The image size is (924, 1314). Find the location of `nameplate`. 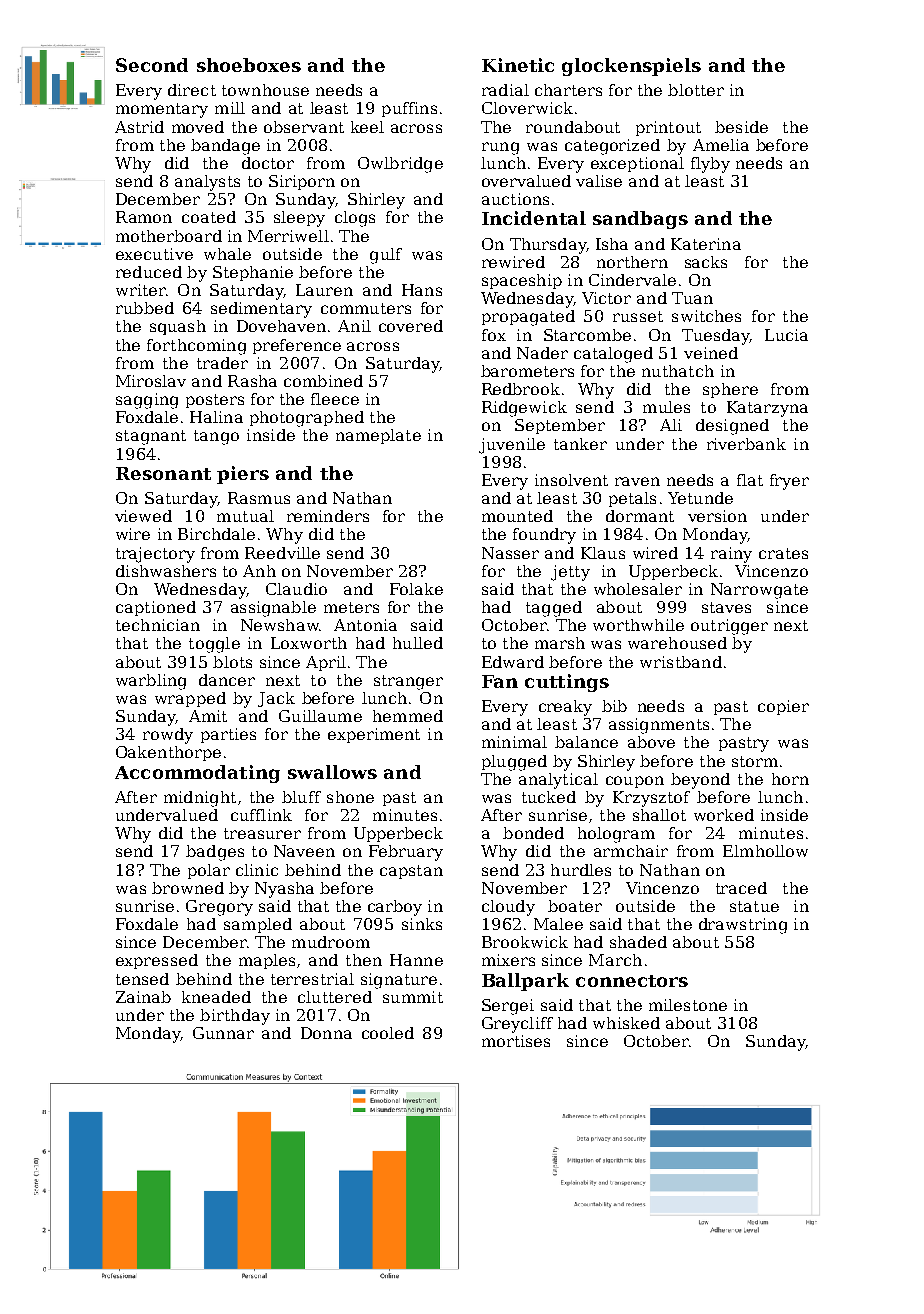

nameplate is located at coordinates (378, 436).
